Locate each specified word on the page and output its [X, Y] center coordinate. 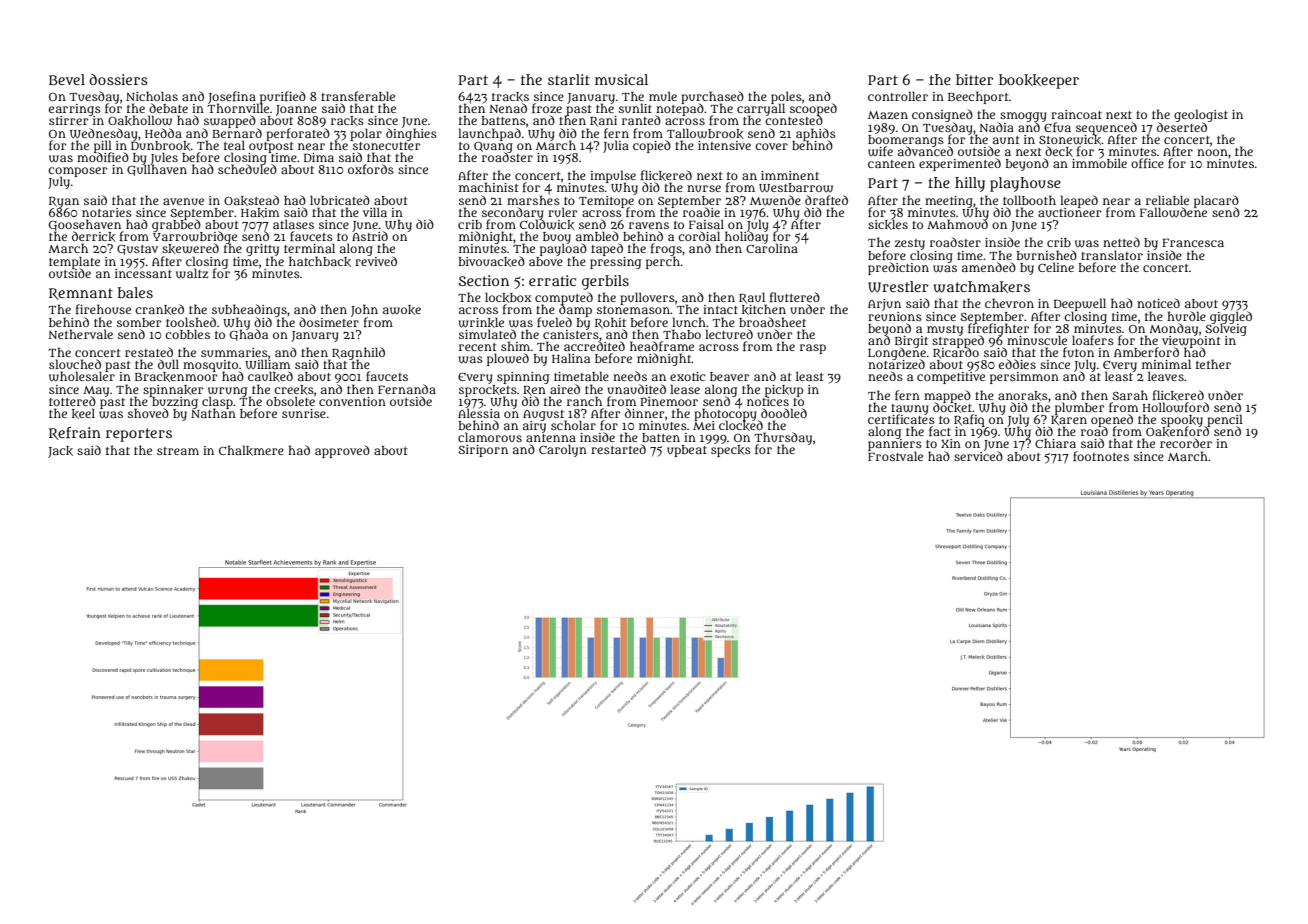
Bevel [67, 79]
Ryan [64, 202]
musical [621, 79]
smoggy [1023, 117]
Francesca [1193, 242]
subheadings [249, 310]
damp [575, 311]
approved [342, 451]
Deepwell [1080, 304]
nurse [704, 188]
